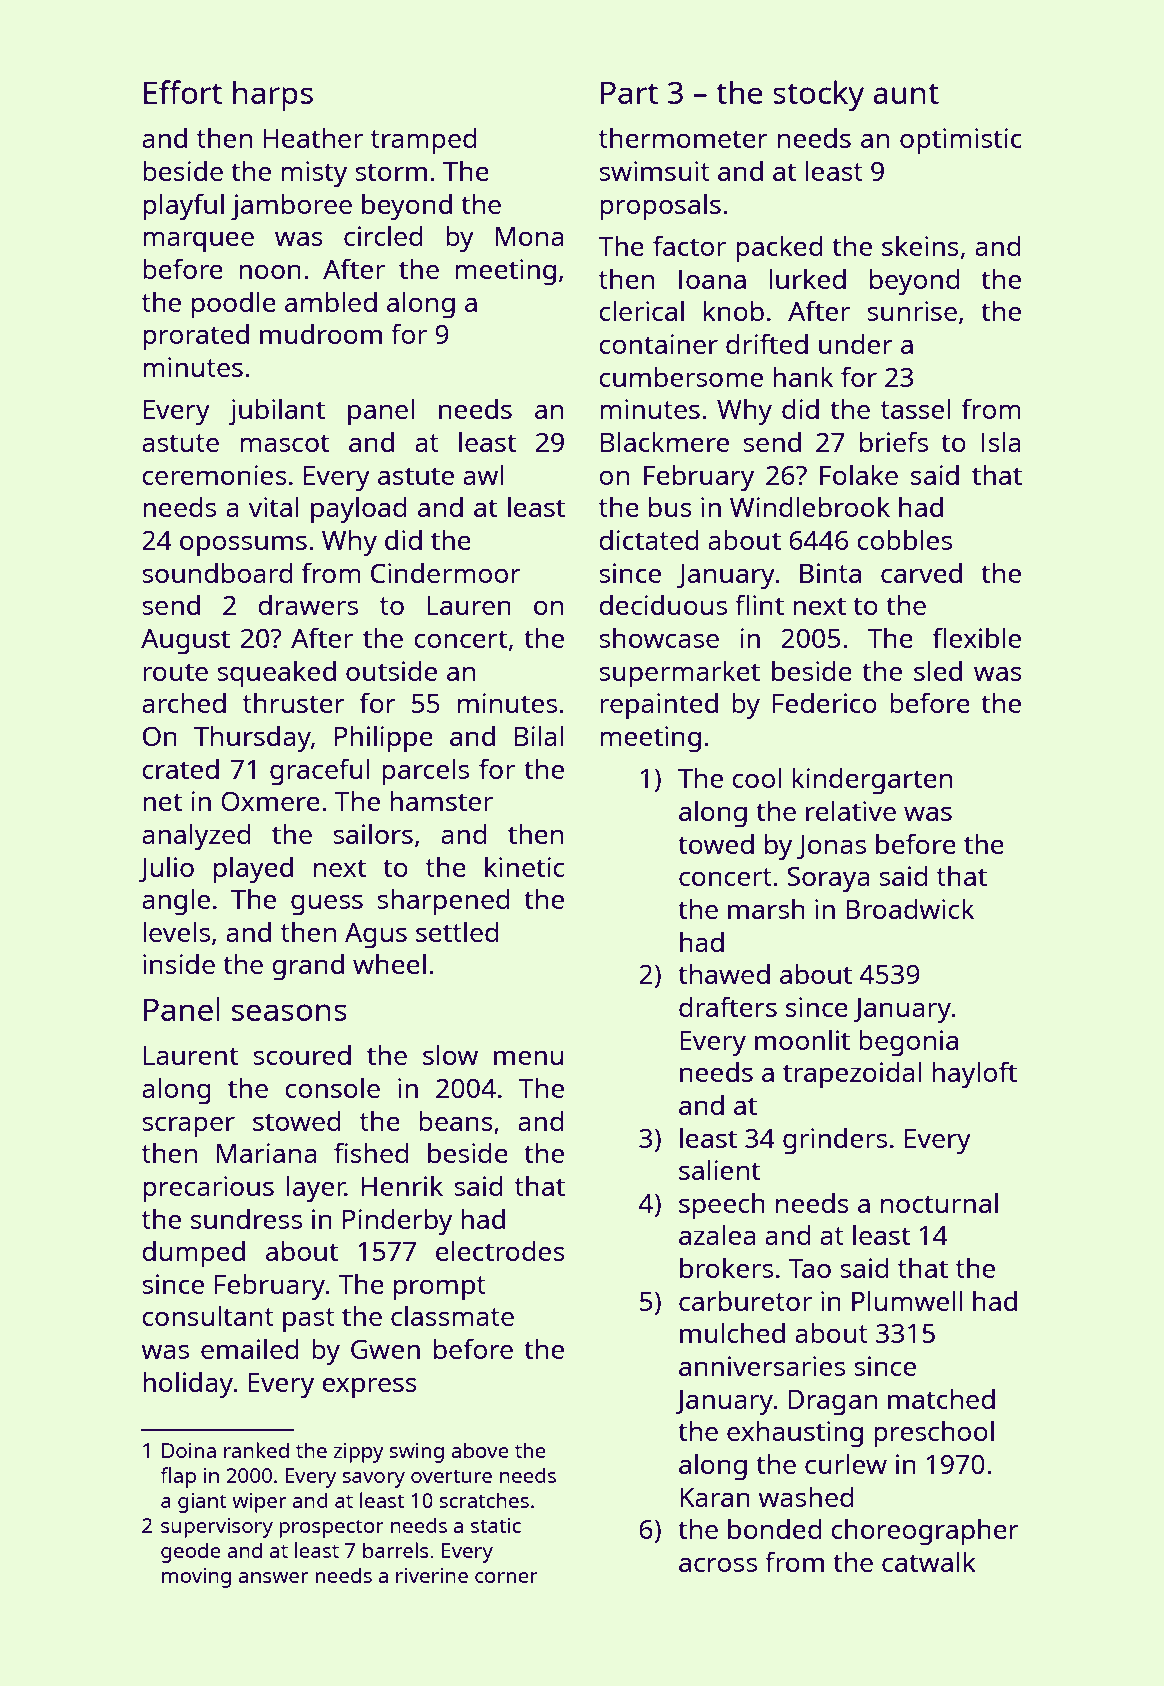  What do you see at coordinates (196, 837) in the screenshot?
I see `analyzed` at bounding box center [196, 837].
